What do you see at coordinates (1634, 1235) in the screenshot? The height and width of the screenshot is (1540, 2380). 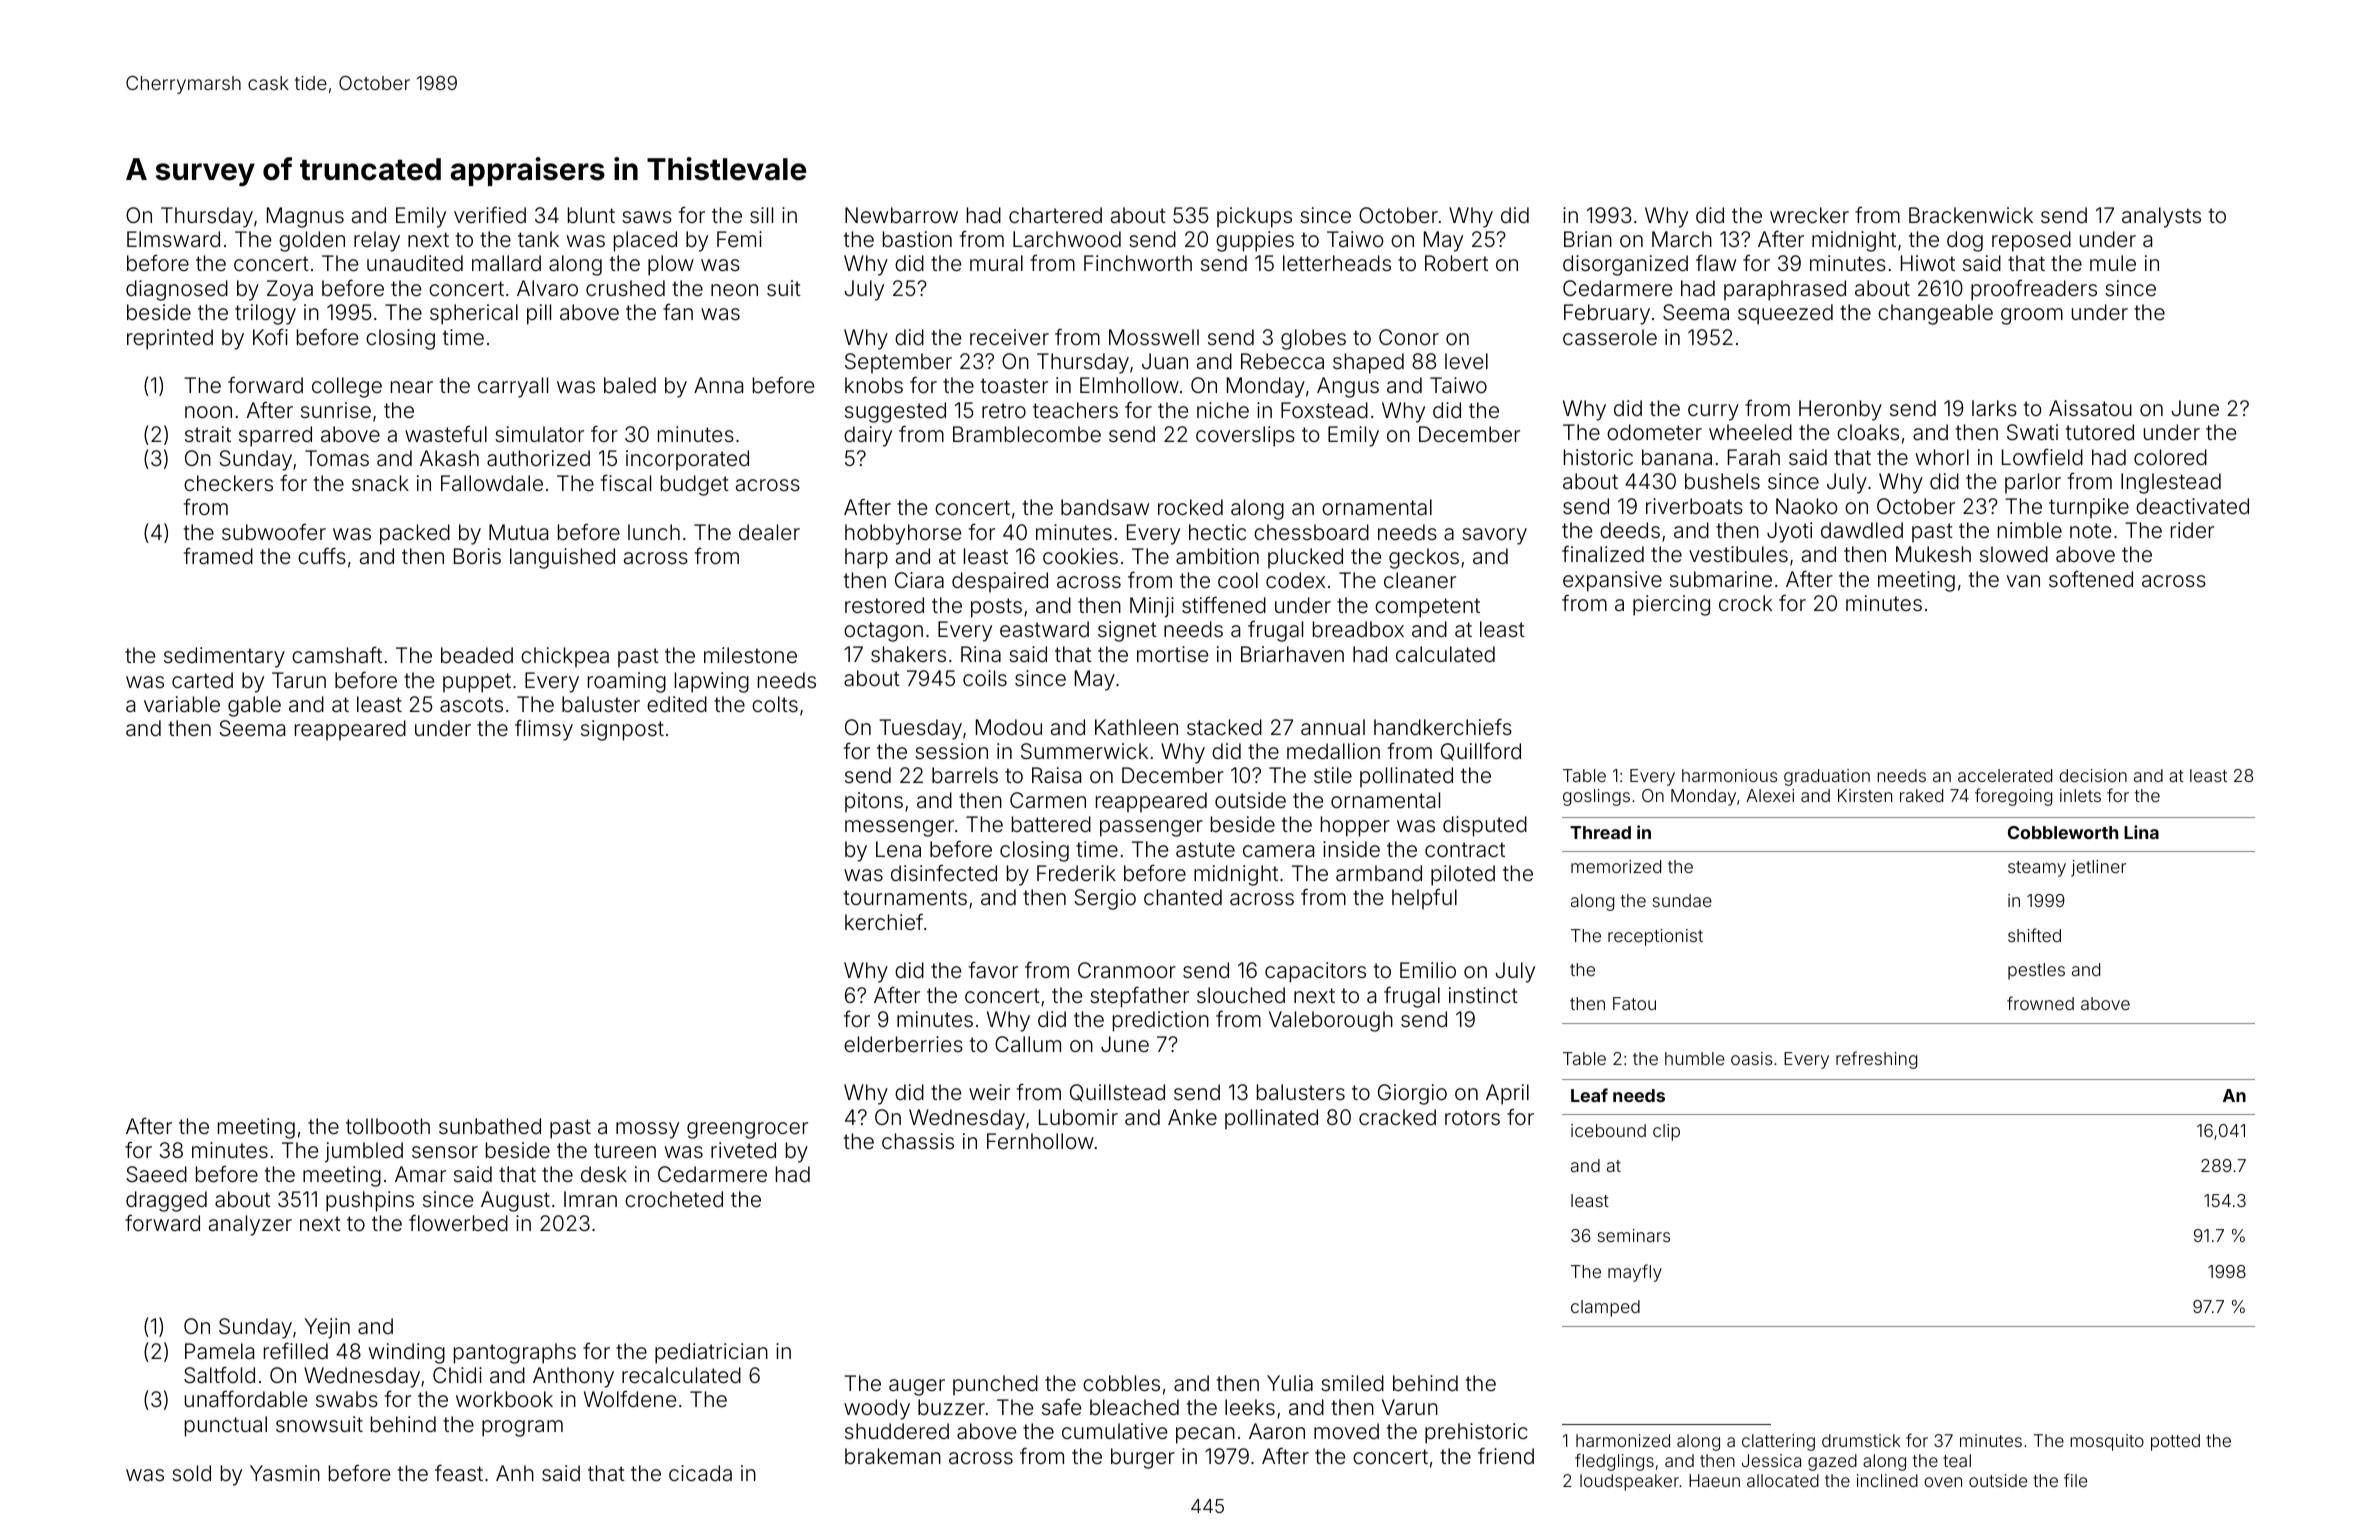 I see `seminars` at bounding box center [1634, 1235].
